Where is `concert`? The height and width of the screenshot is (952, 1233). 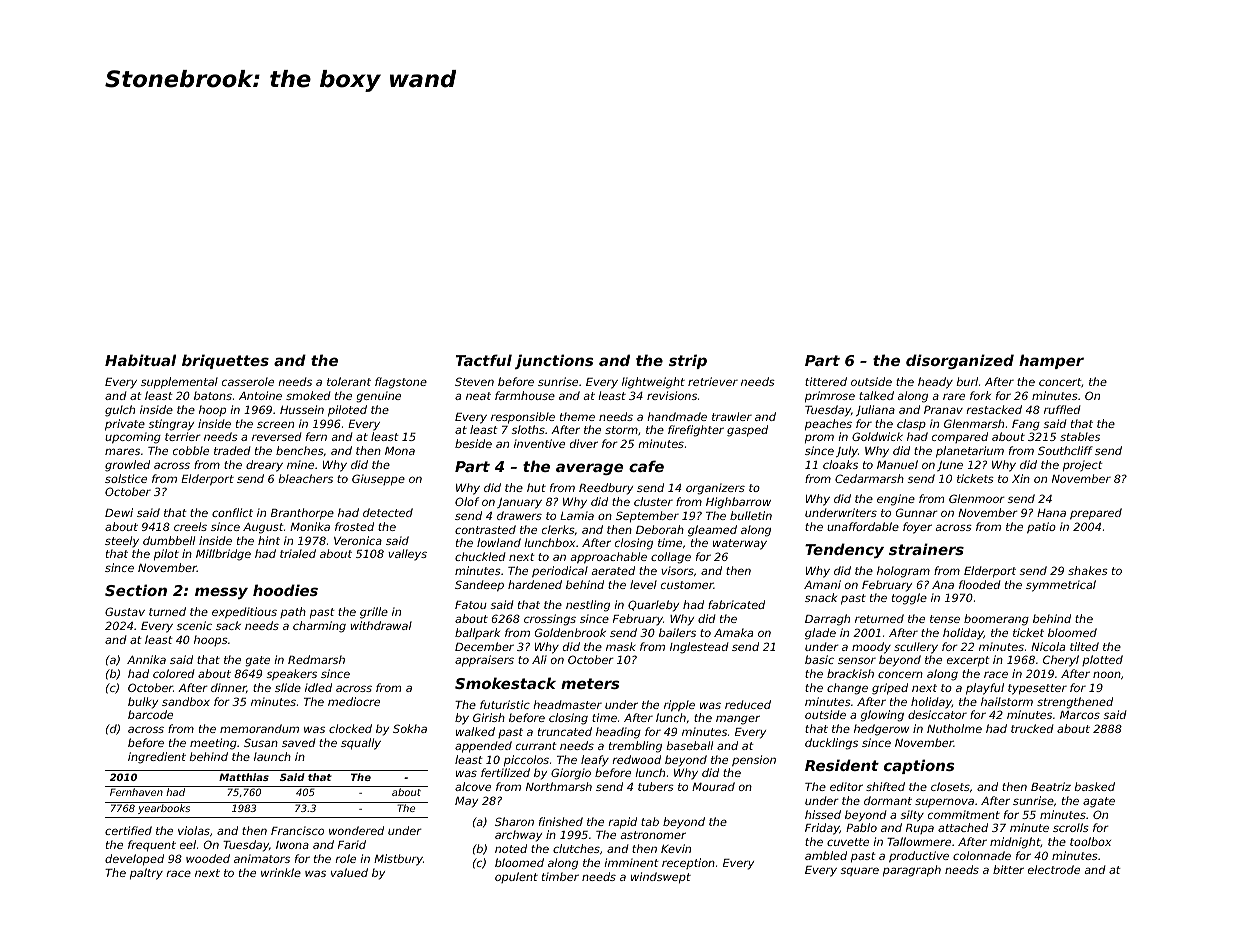
concert is located at coordinates (1060, 382).
